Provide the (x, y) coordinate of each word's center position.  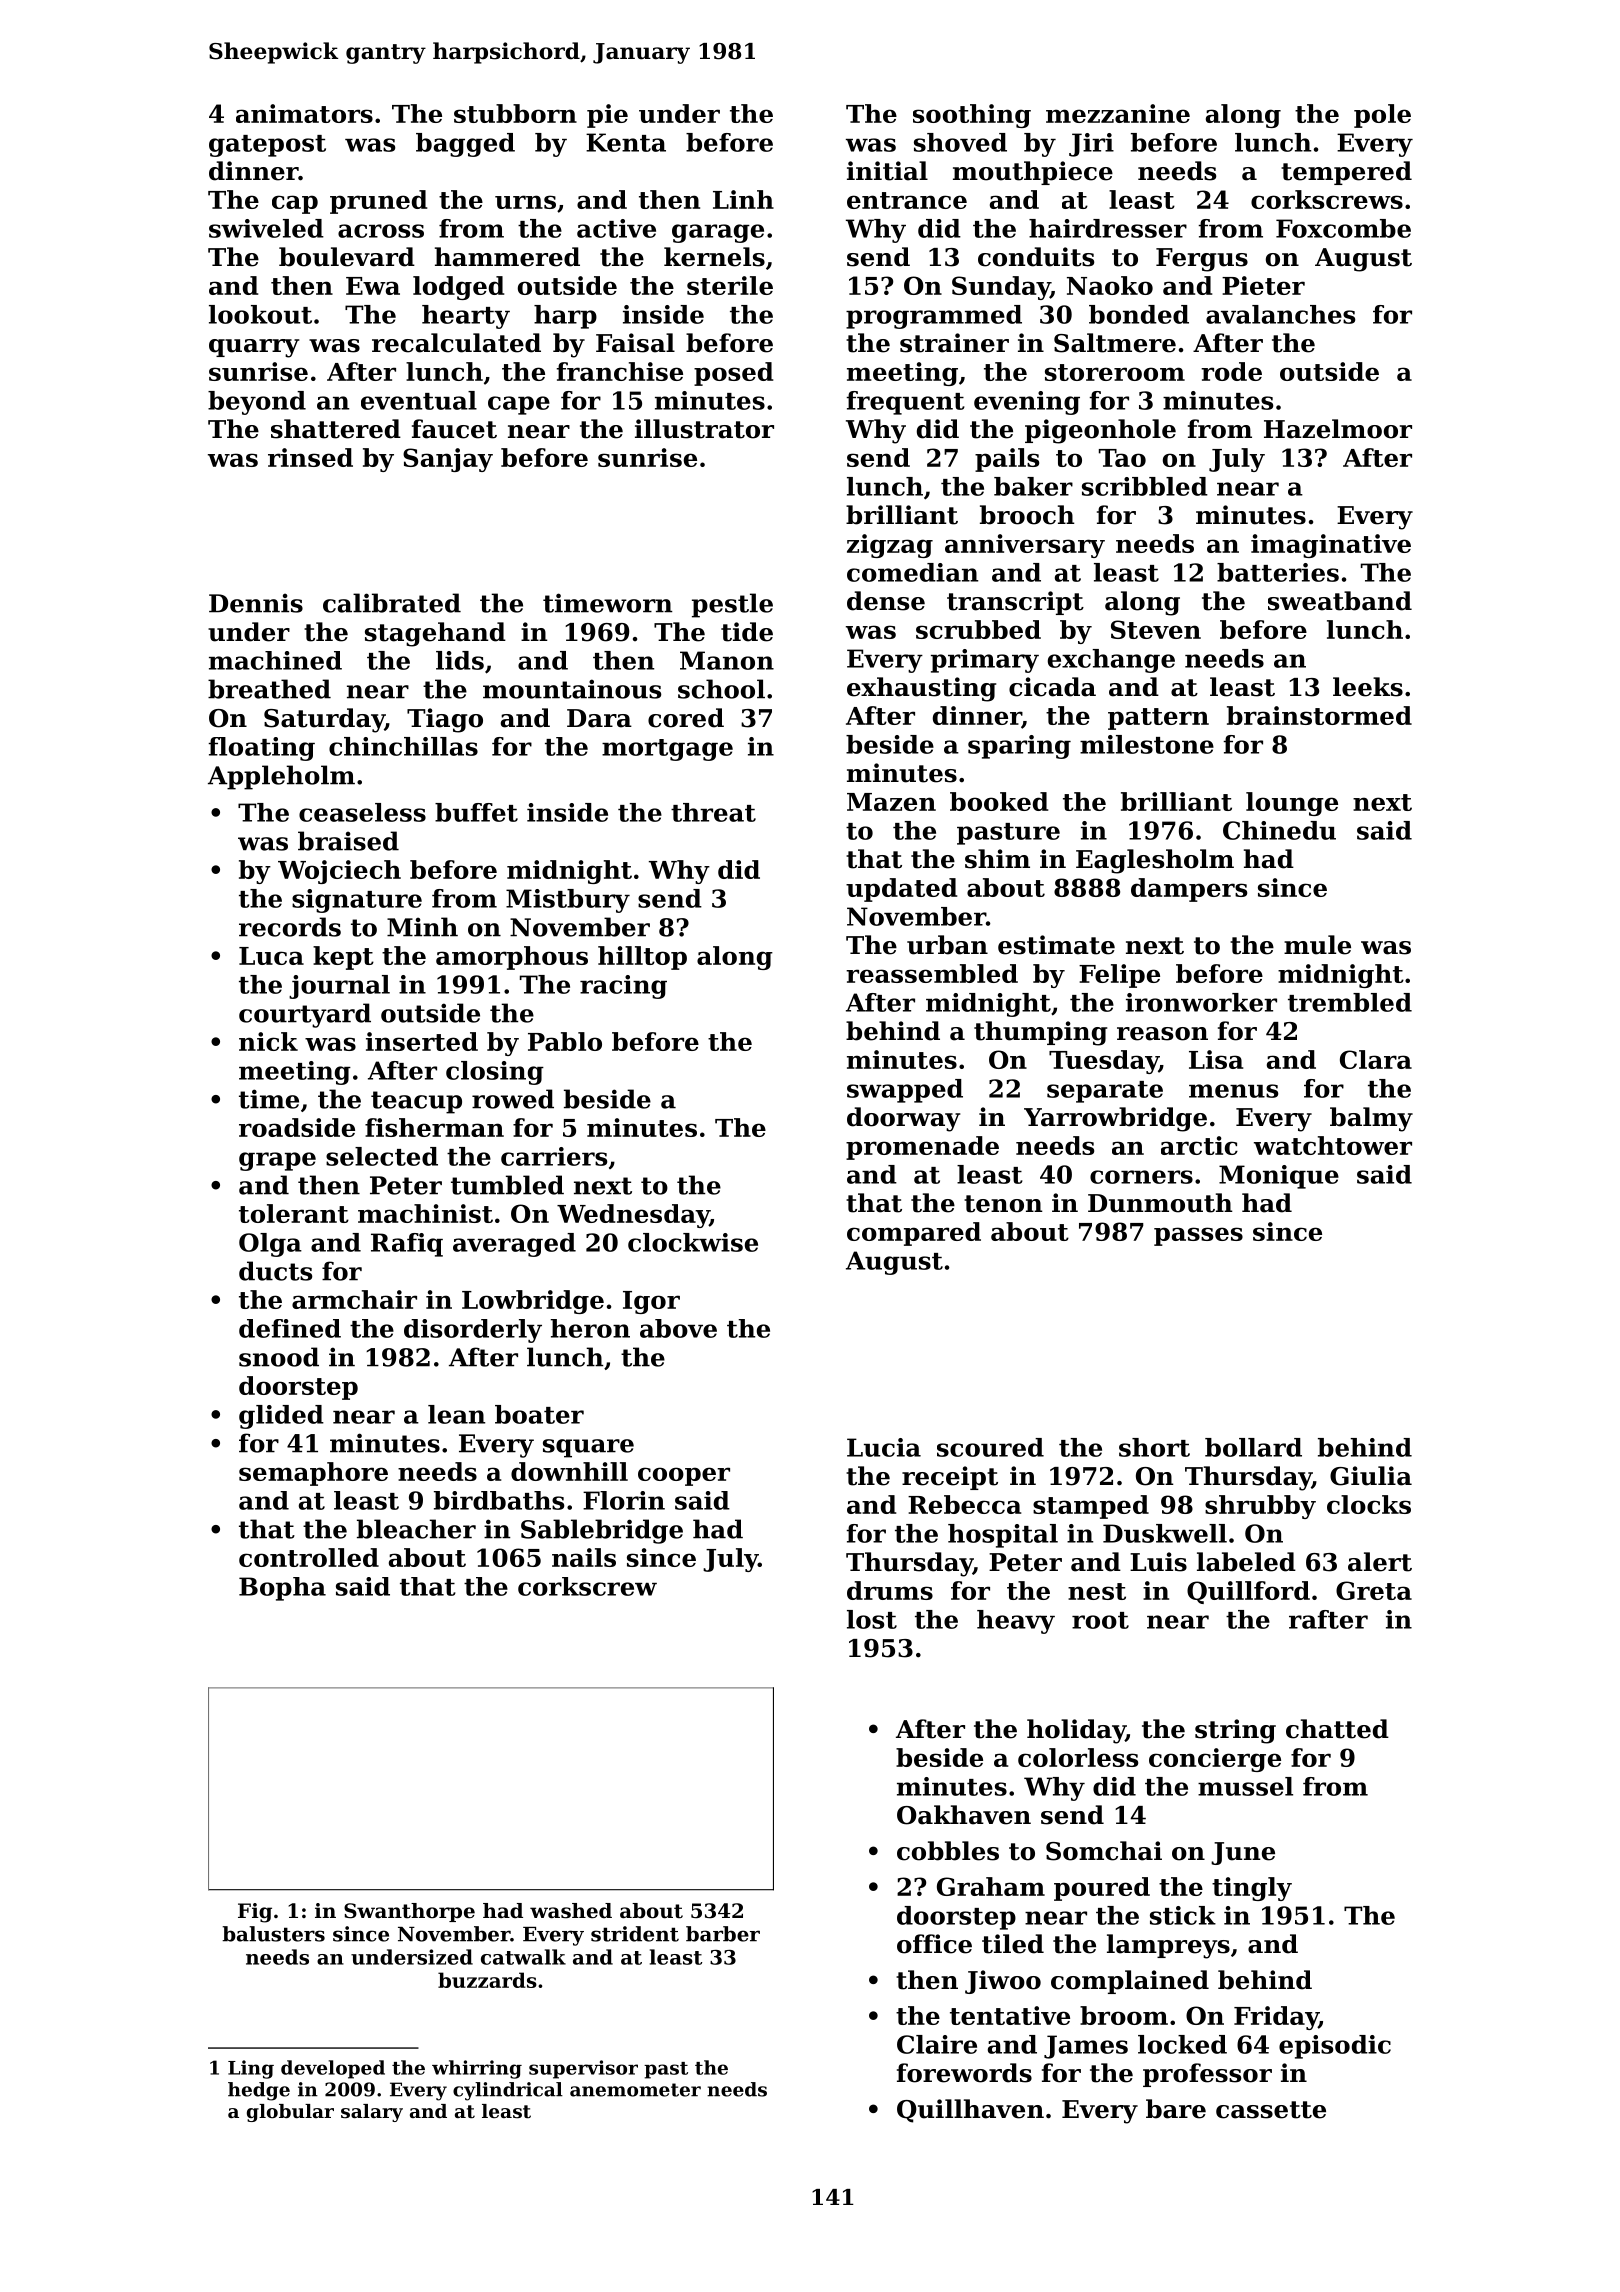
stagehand (435, 634)
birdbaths (499, 1500)
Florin (624, 1500)
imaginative (1331, 546)
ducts (275, 1271)
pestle (732, 605)
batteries (1278, 572)
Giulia (1371, 1476)
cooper (684, 1476)
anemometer (635, 2090)
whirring (477, 2069)
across (381, 231)
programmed (934, 317)
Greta (1374, 1590)
